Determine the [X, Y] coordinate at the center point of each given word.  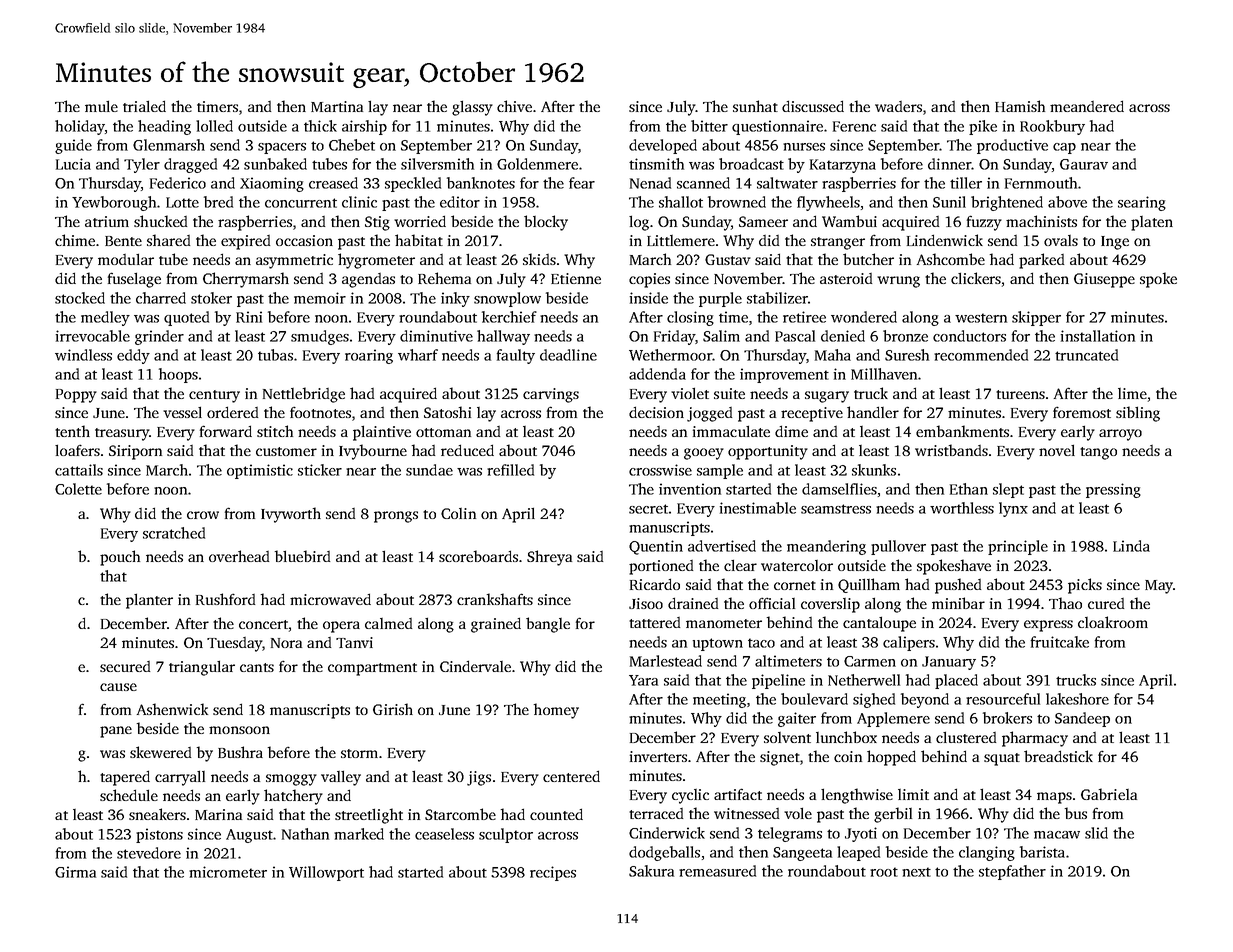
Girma [75, 872]
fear [582, 183]
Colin [458, 513]
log [639, 223]
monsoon [239, 730]
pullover [898, 547]
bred [218, 202]
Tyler [142, 165]
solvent [787, 737]
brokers [1007, 718]
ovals [1061, 240]
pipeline [778, 681]
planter [149, 601]
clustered [966, 737]
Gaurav [1084, 164]
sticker [320, 470]
